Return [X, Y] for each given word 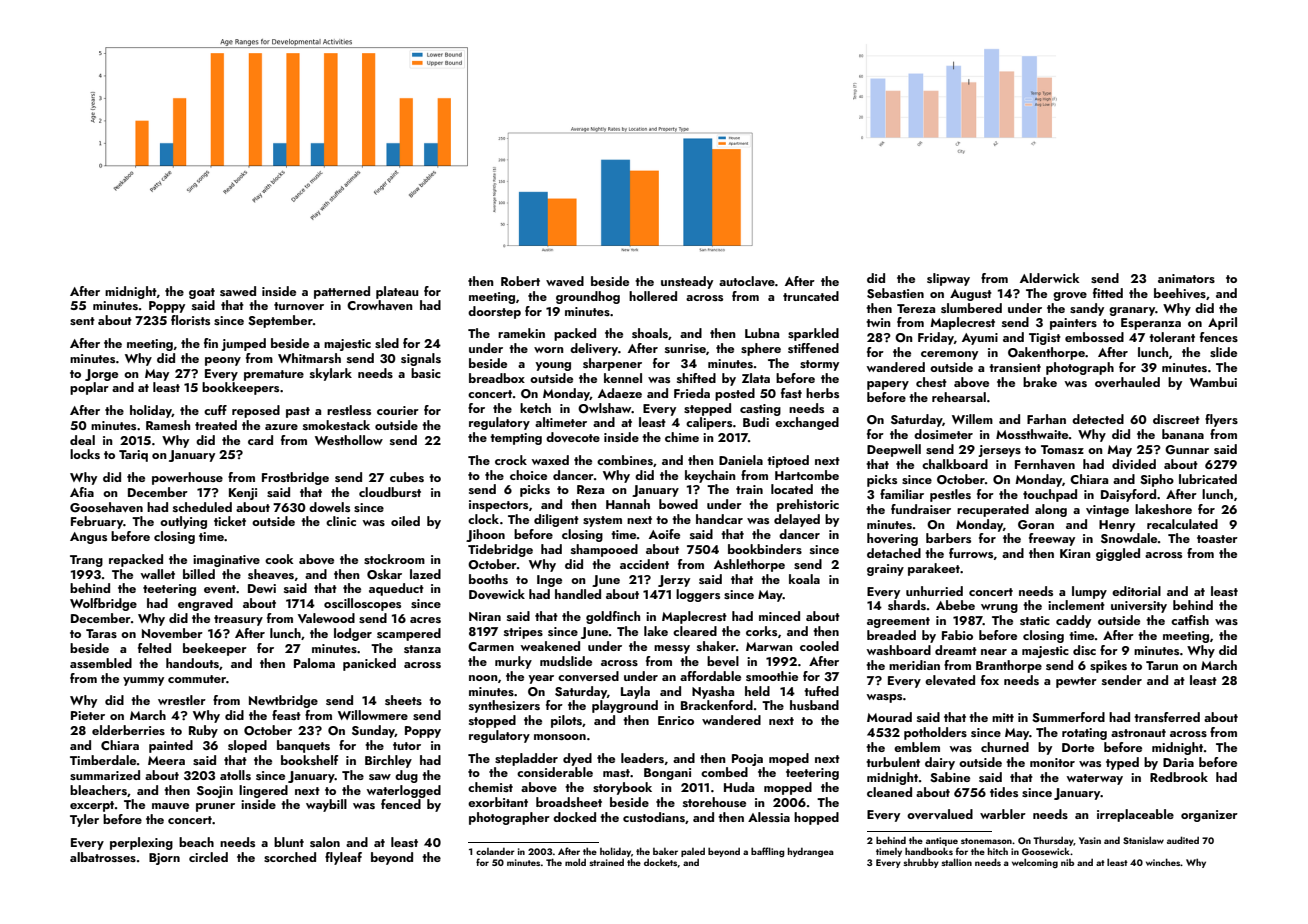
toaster [1217, 539]
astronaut [1138, 733]
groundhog [588, 297]
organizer [1209, 816]
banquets [303, 746]
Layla [635, 692]
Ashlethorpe [749, 565]
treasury [238, 620]
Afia [82, 492]
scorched [290, 857]
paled [693, 852]
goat [202, 293]
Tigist [1045, 339]
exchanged [807, 423]
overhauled [1127, 382]
